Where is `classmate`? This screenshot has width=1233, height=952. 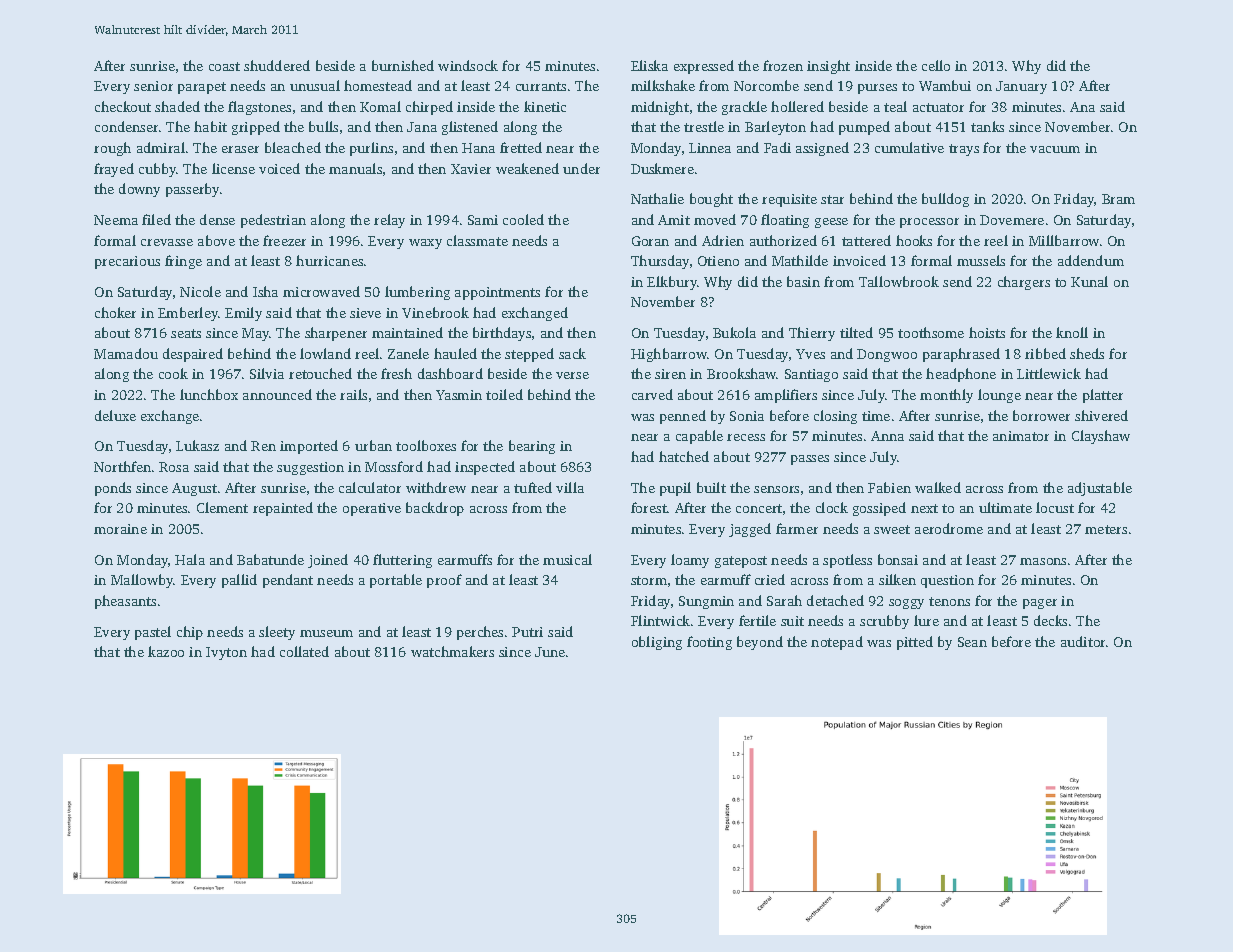 classmate is located at coordinates (477, 240).
